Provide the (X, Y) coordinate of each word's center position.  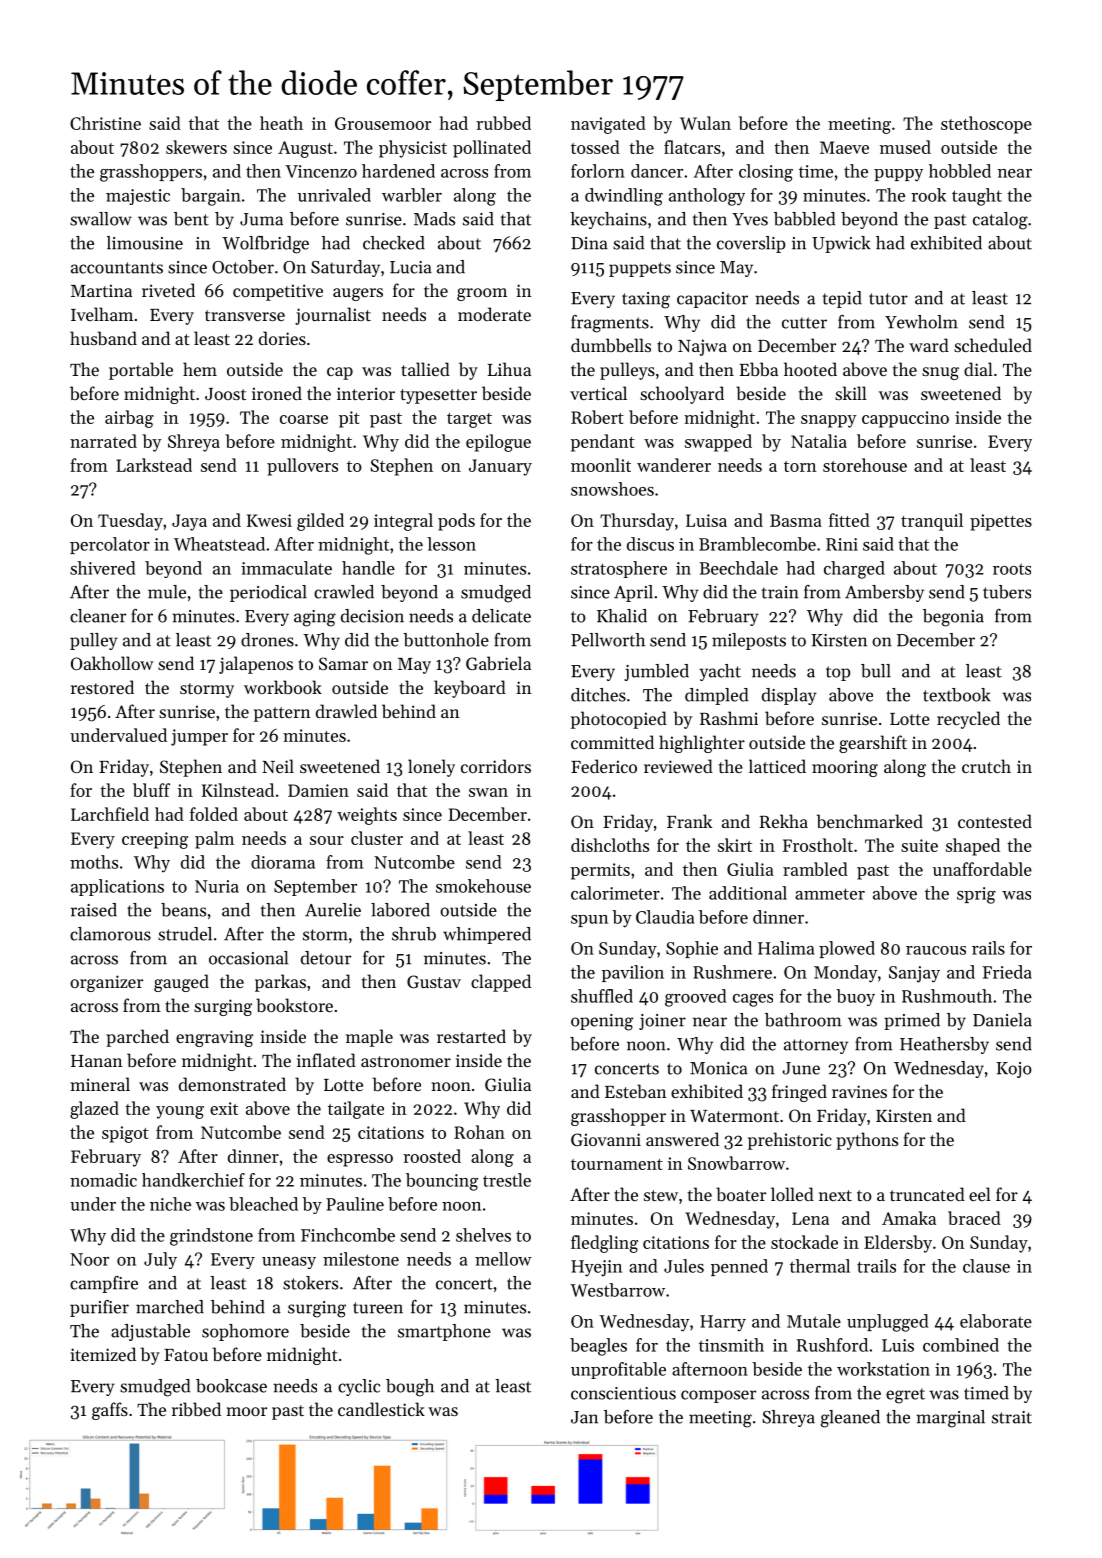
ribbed (196, 1409)
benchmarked (870, 821)
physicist (413, 149)
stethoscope (986, 125)
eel (980, 1194)
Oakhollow (112, 663)
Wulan (705, 123)
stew (661, 1195)
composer (718, 1396)
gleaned (850, 1419)
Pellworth (608, 640)
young (180, 1112)
